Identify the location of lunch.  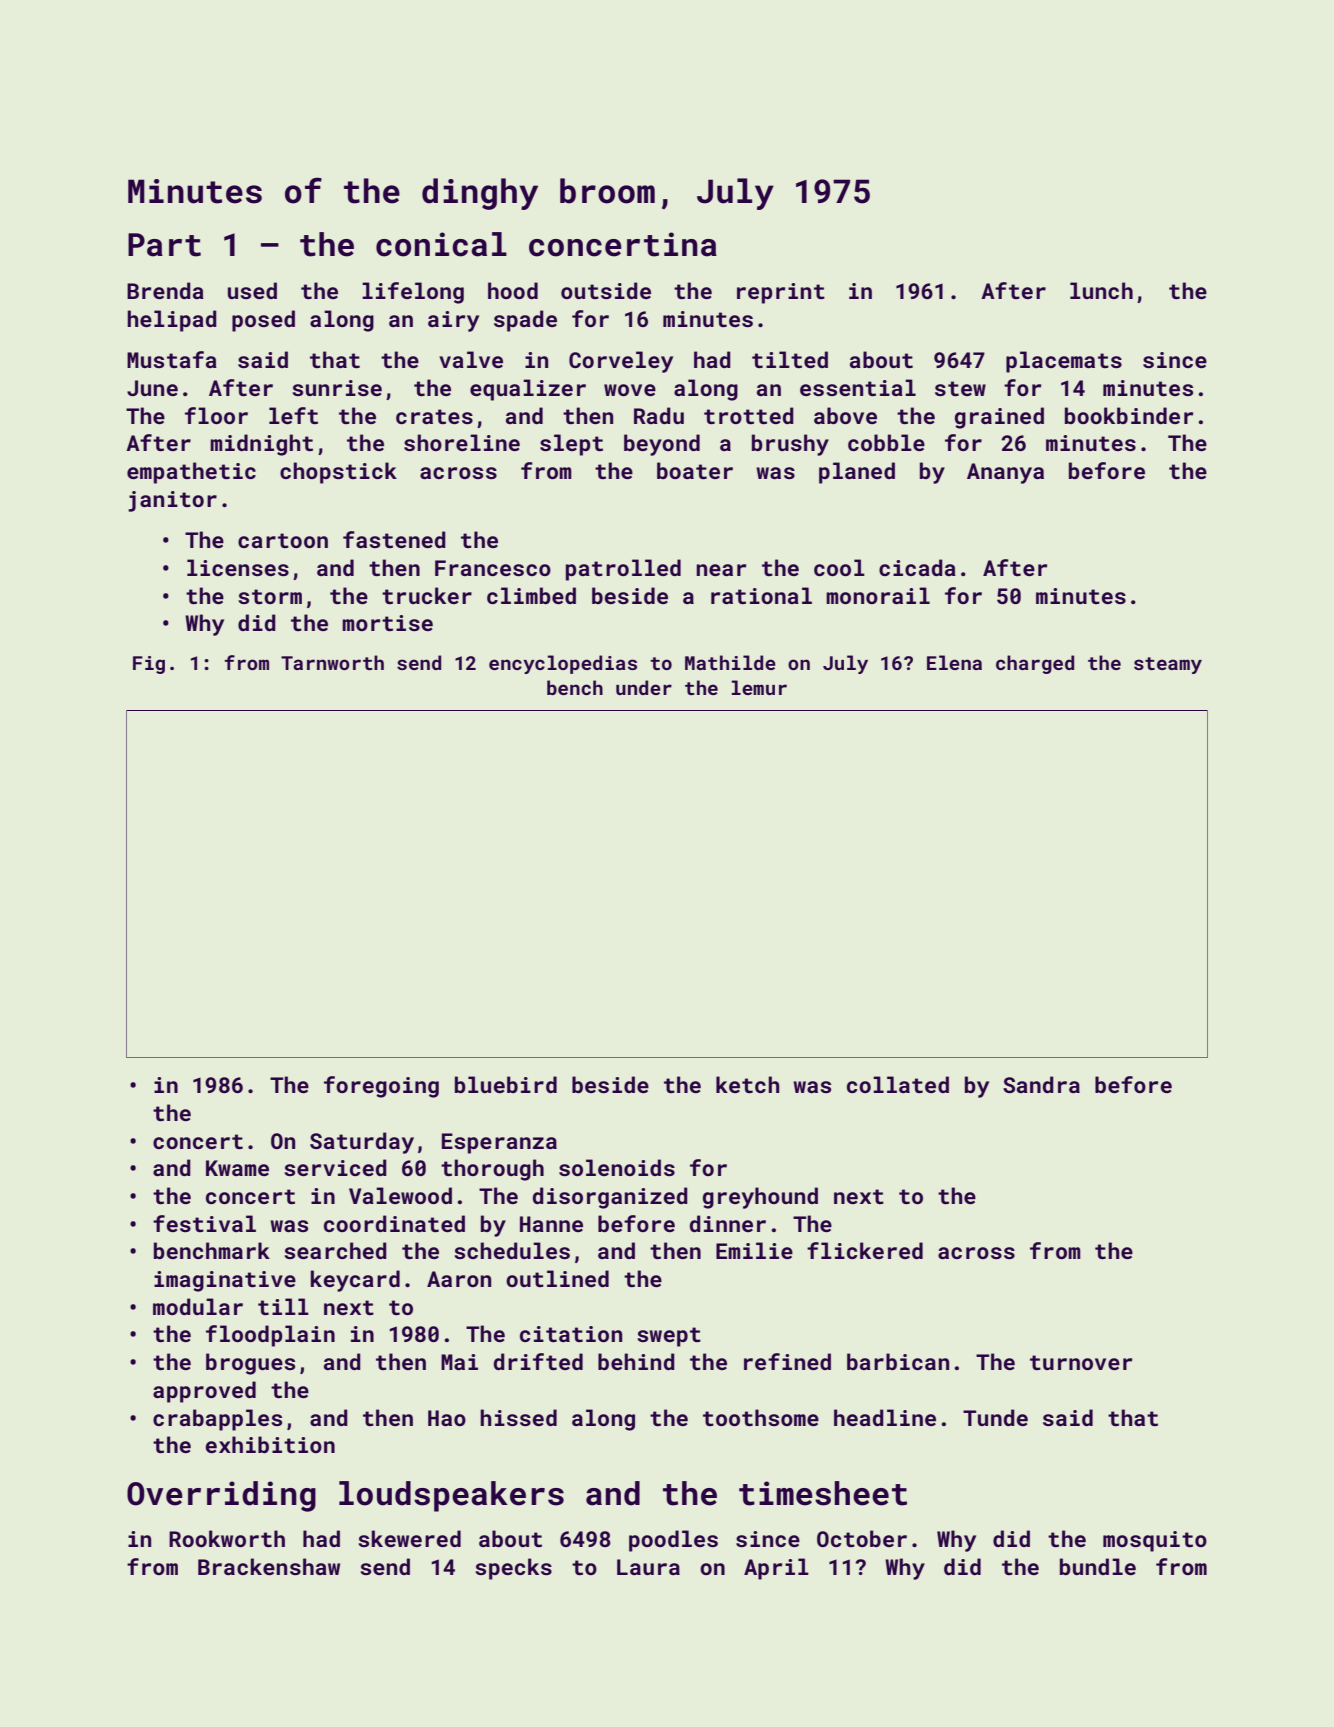
(1101, 290).
